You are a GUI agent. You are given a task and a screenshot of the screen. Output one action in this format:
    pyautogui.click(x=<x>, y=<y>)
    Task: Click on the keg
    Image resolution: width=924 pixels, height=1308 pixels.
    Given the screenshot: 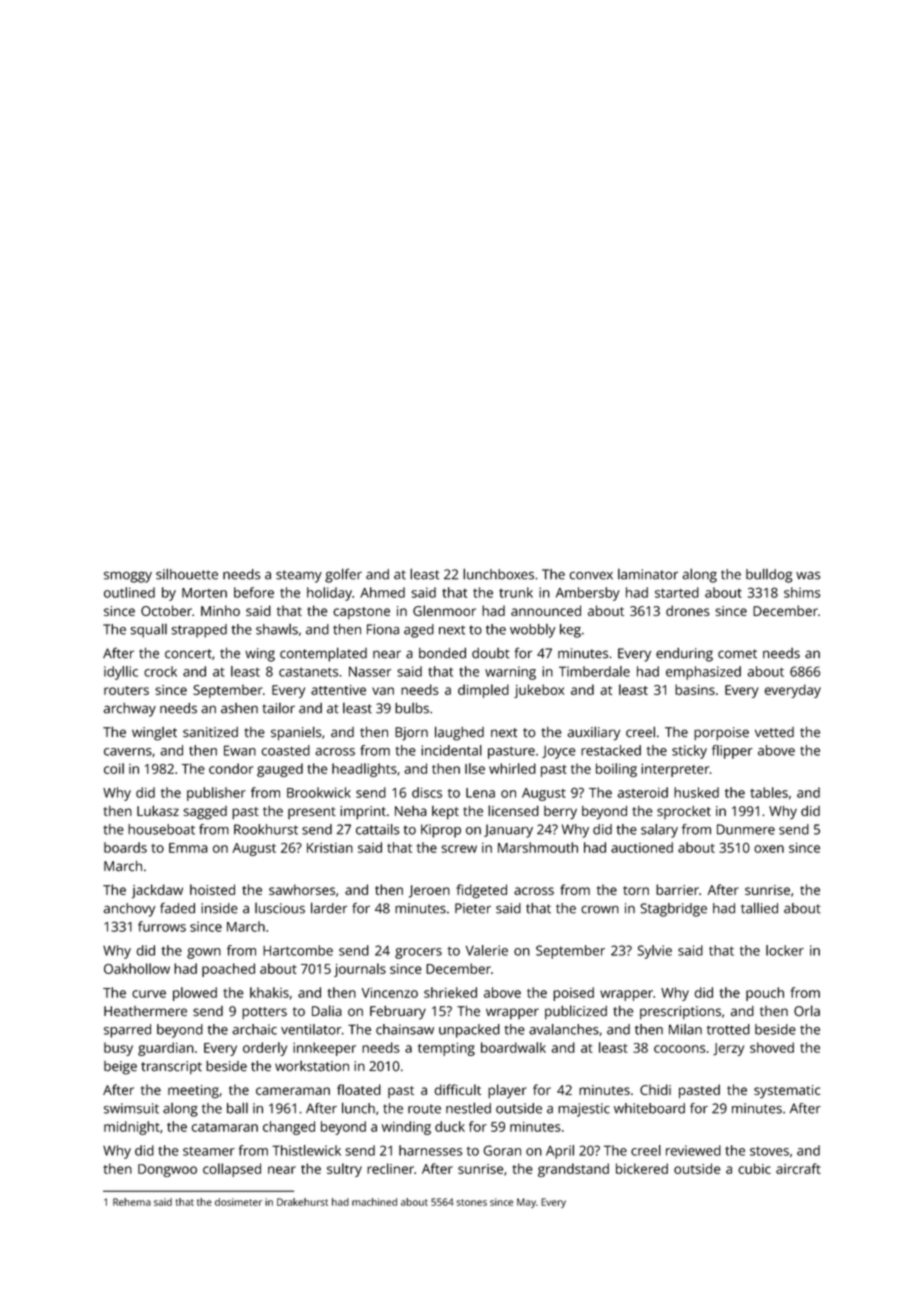 What is the action you would take?
    pyautogui.click(x=570, y=631)
